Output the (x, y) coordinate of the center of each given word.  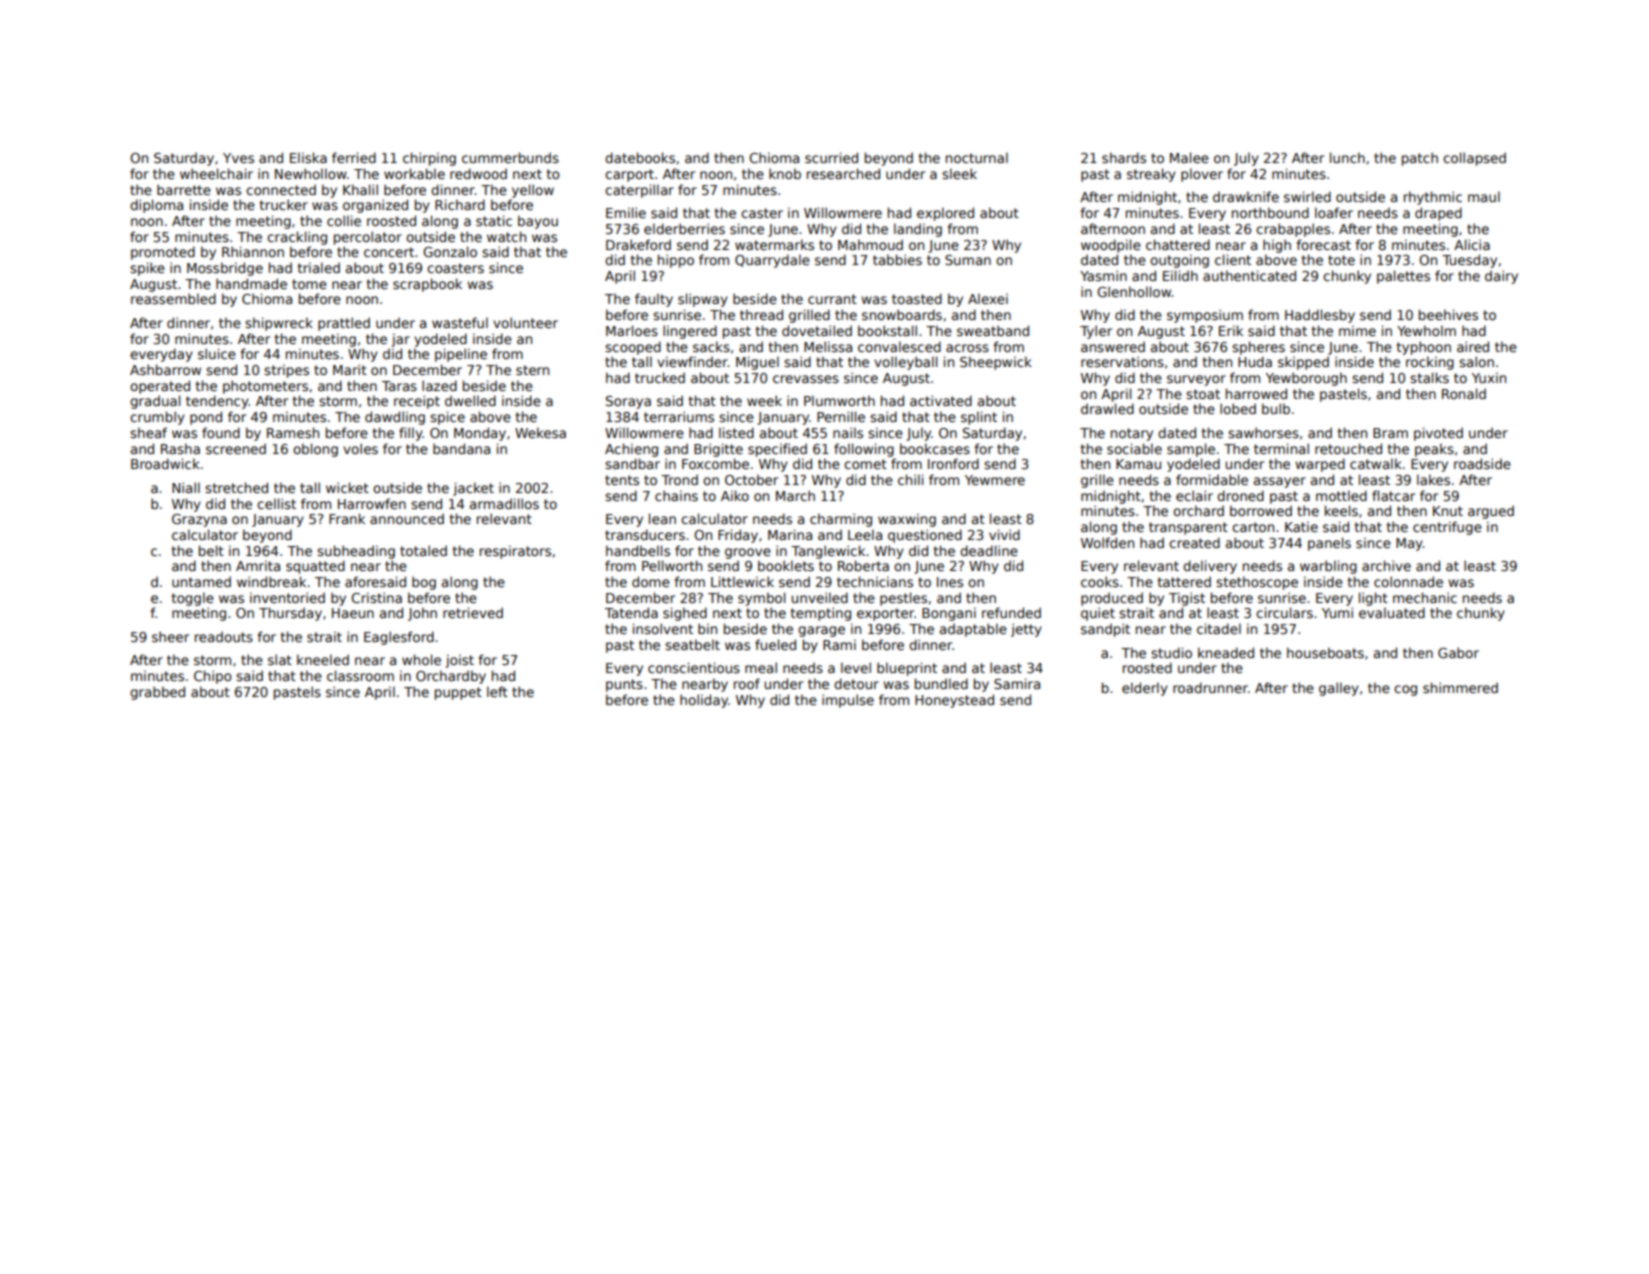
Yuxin (1489, 377)
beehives (1448, 314)
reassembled (173, 298)
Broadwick (165, 463)
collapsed (1474, 159)
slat (280, 659)
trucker (284, 204)
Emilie (626, 212)
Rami (839, 644)
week (764, 400)
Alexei (988, 298)
